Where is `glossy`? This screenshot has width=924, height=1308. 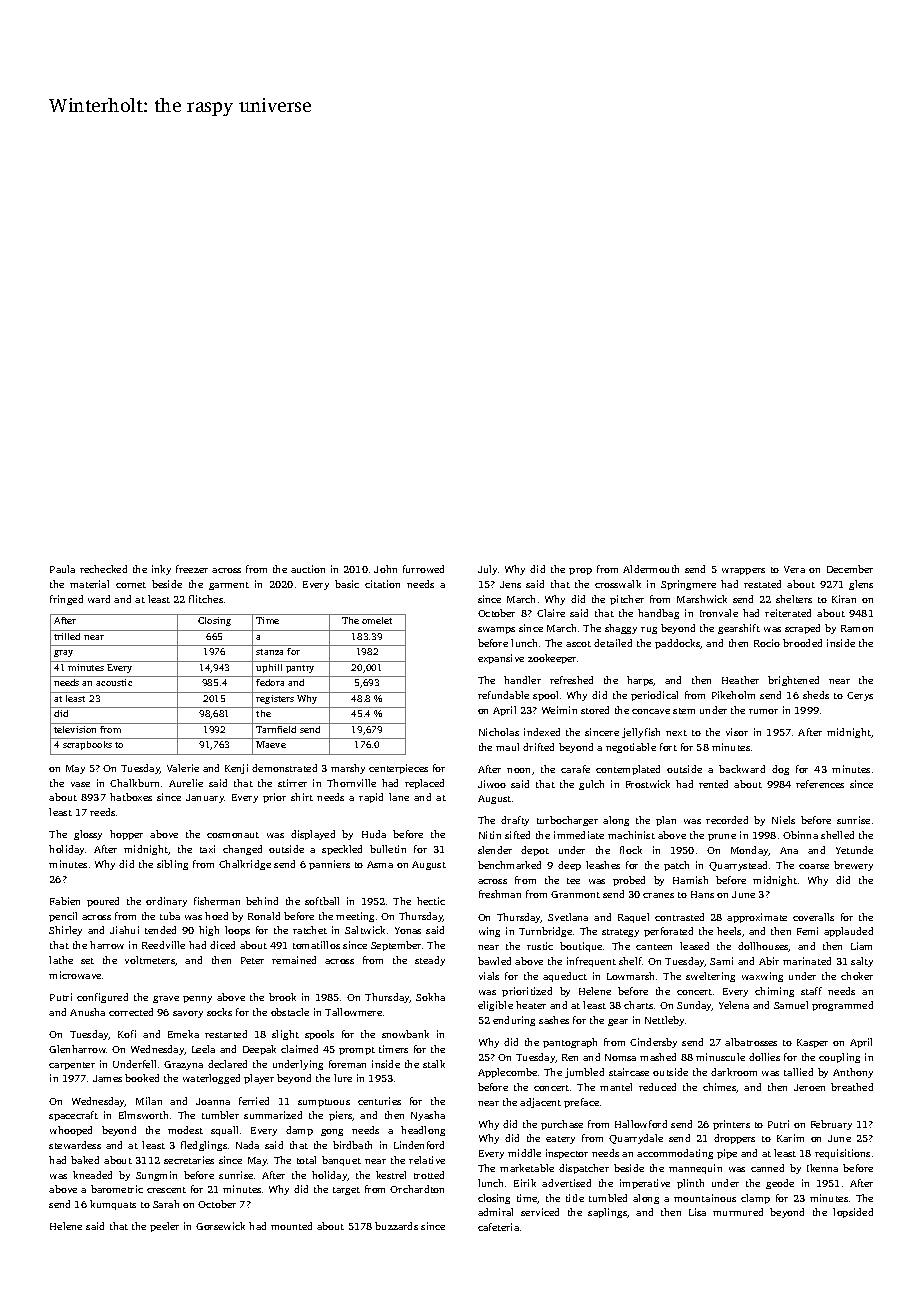
glossy is located at coordinates (88, 835).
